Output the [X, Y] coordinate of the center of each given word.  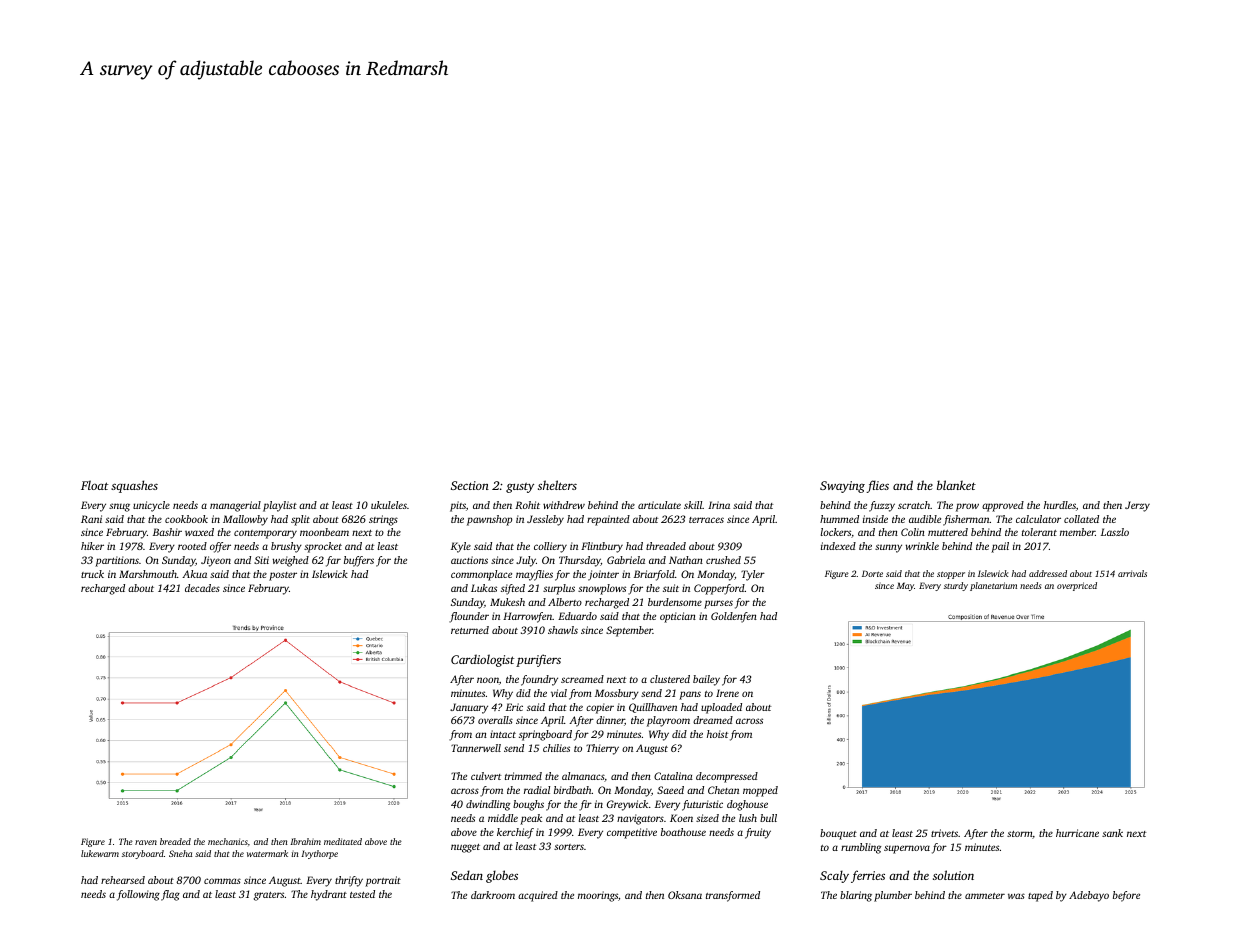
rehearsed [123, 880]
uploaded [721, 708]
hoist [717, 734]
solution [953, 875]
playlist [280, 506]
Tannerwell [476, 748]
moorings [598, 896]
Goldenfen [734, 617]
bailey [706, 680]
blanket [956, 485]
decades [202, 588]
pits [458, 506]
